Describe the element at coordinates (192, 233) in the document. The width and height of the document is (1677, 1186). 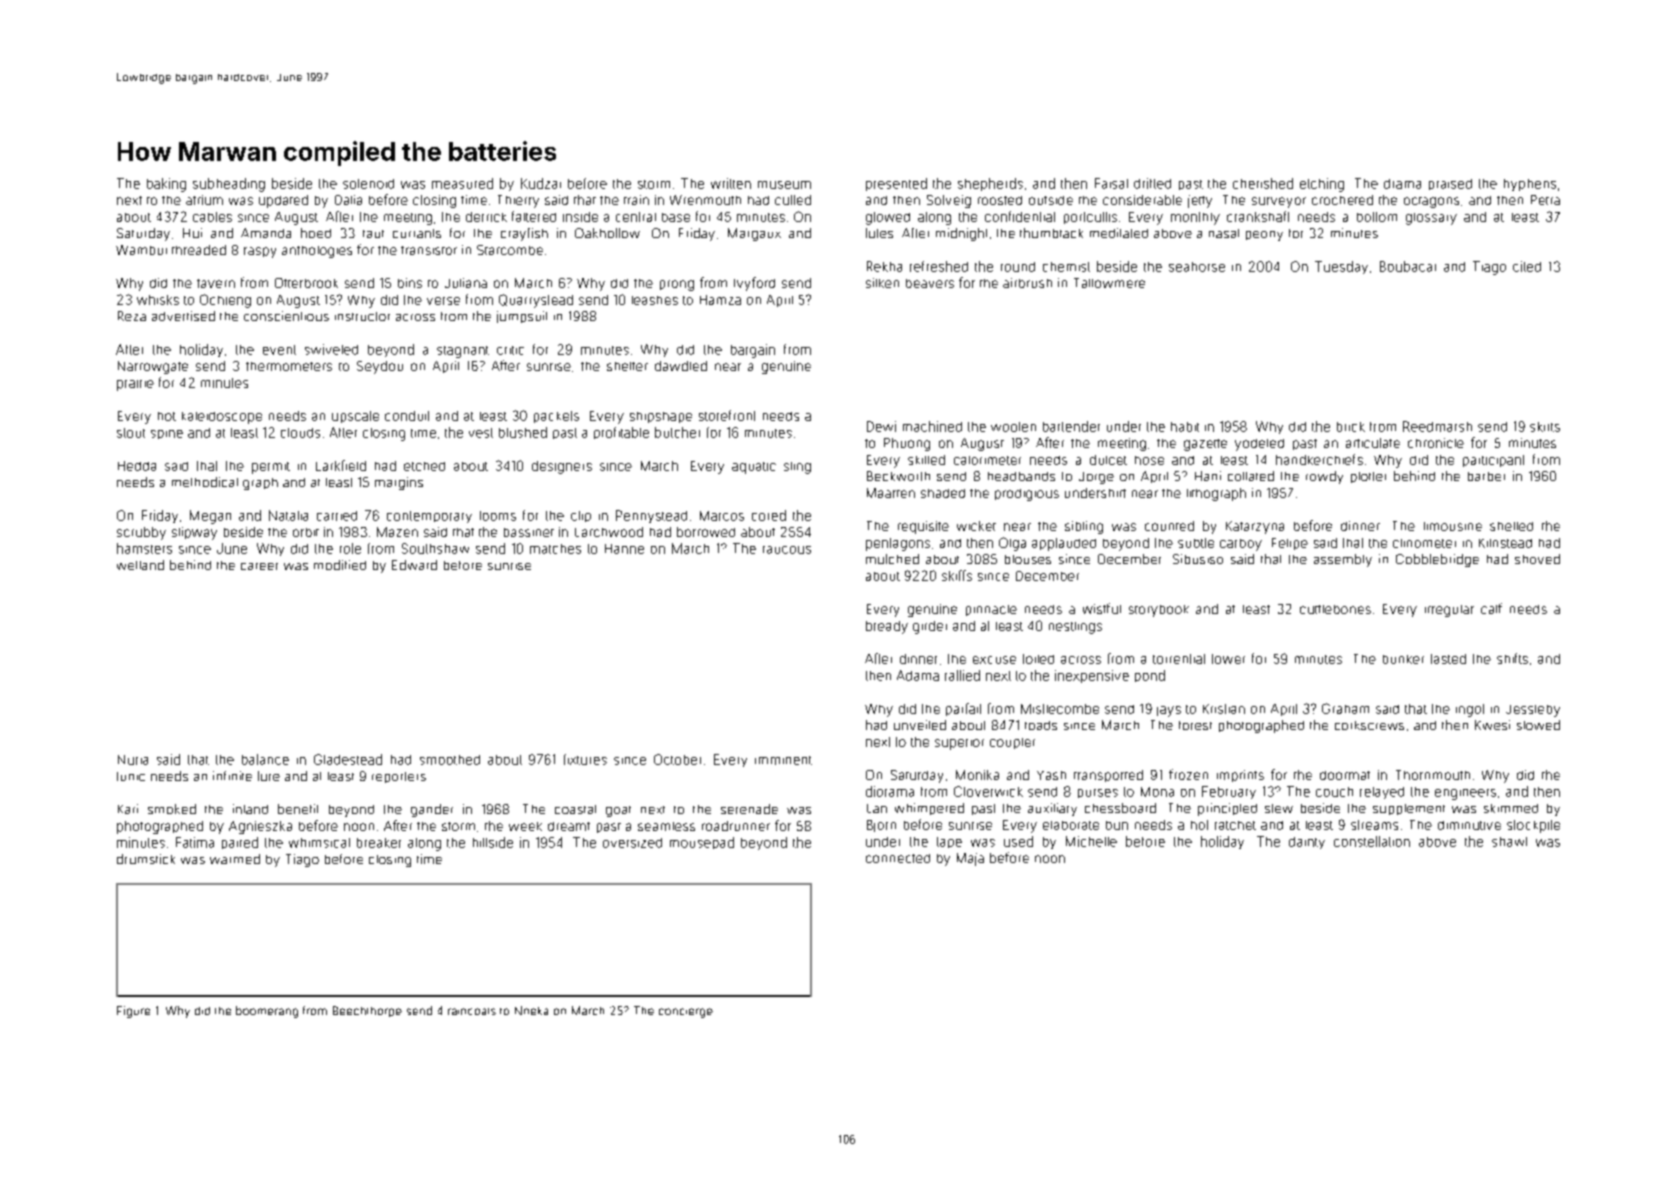
I see `Hui` at that location.
